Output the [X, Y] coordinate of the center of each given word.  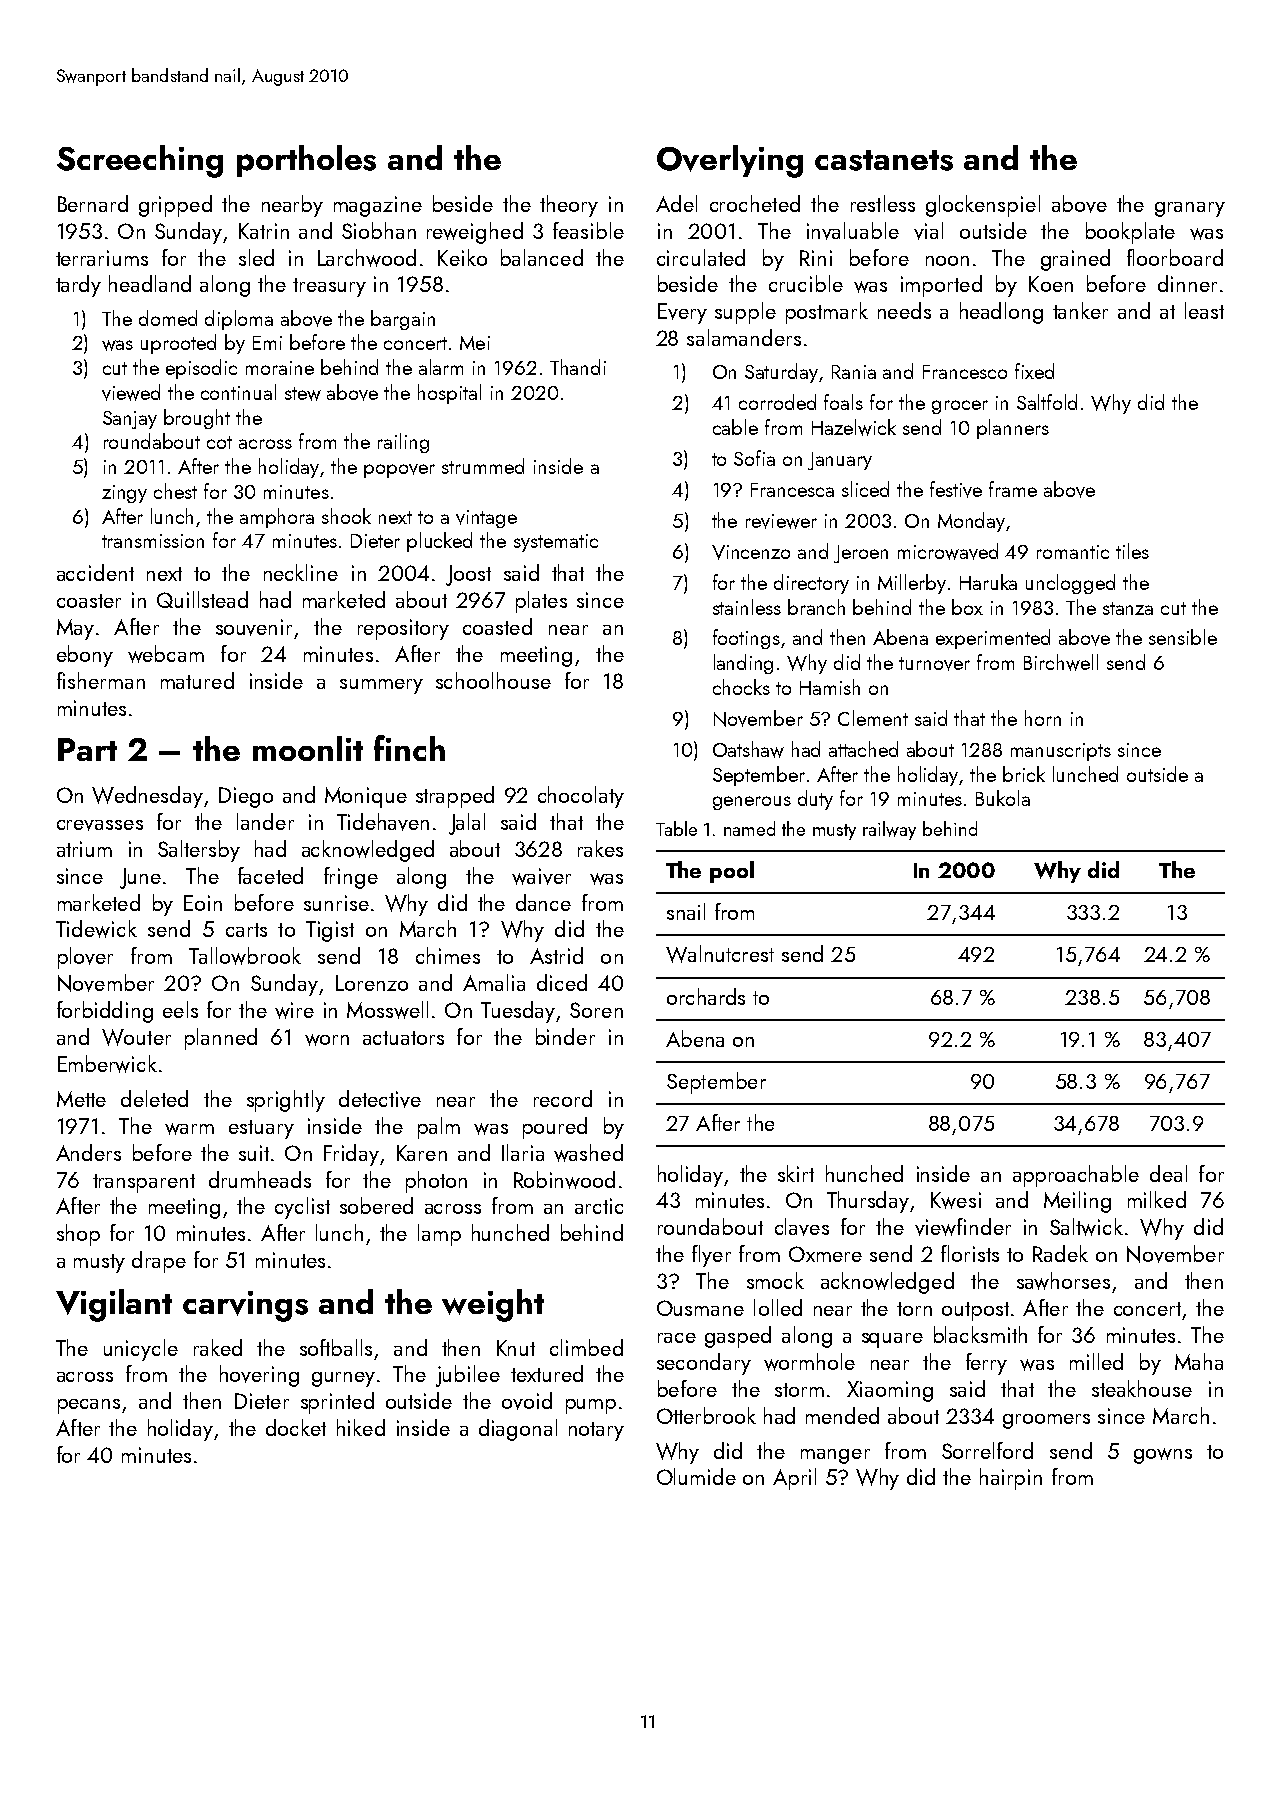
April [794, 1479]
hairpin [1011, 1479]
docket [296, 1427]
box [967, 607]
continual [238, 392]
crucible [806, 283]
